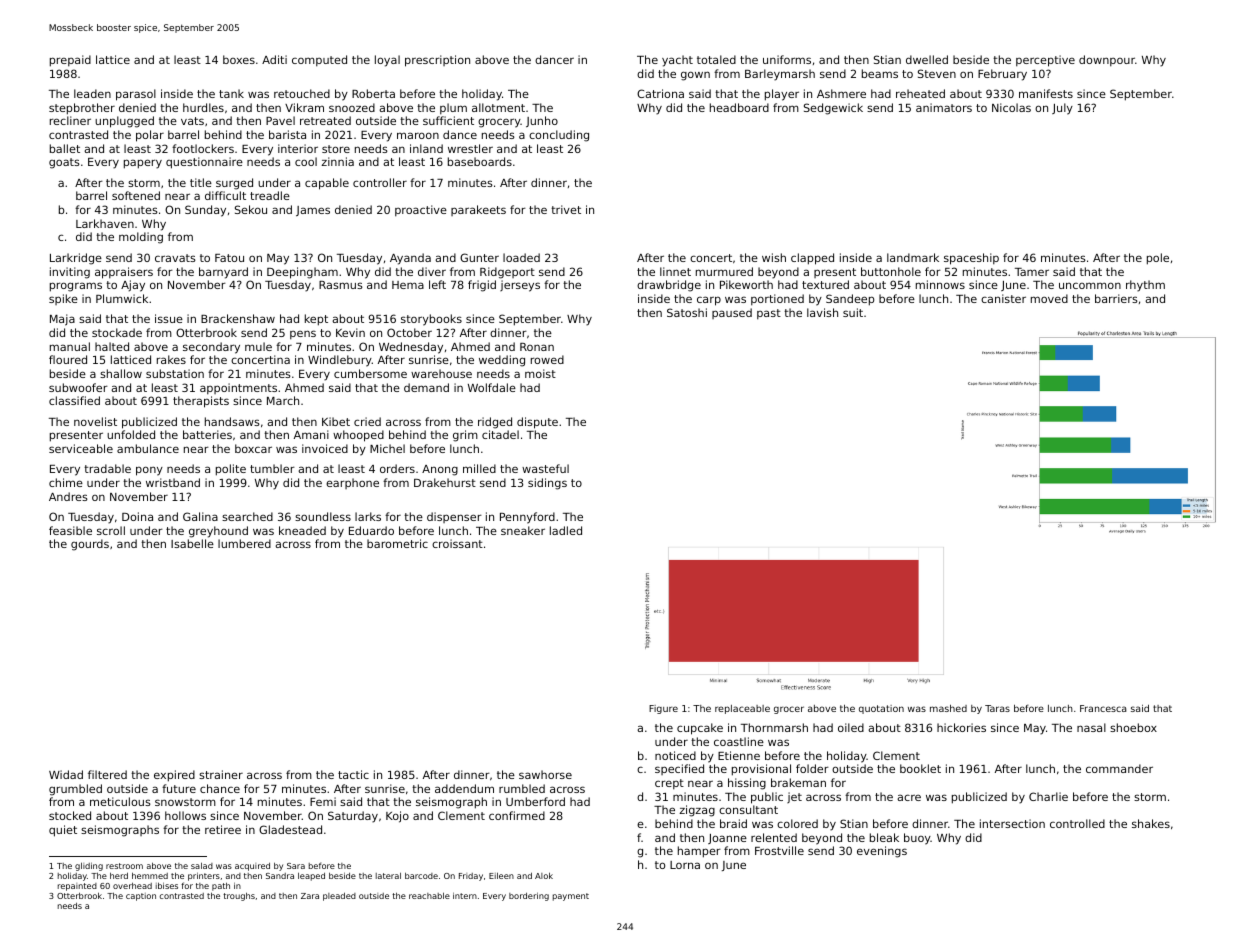 The height and width of the screenshot is (952, 1233). Describe the element at coordinates (971, 259) in the screenshot. I see `spaceship` at that location.
